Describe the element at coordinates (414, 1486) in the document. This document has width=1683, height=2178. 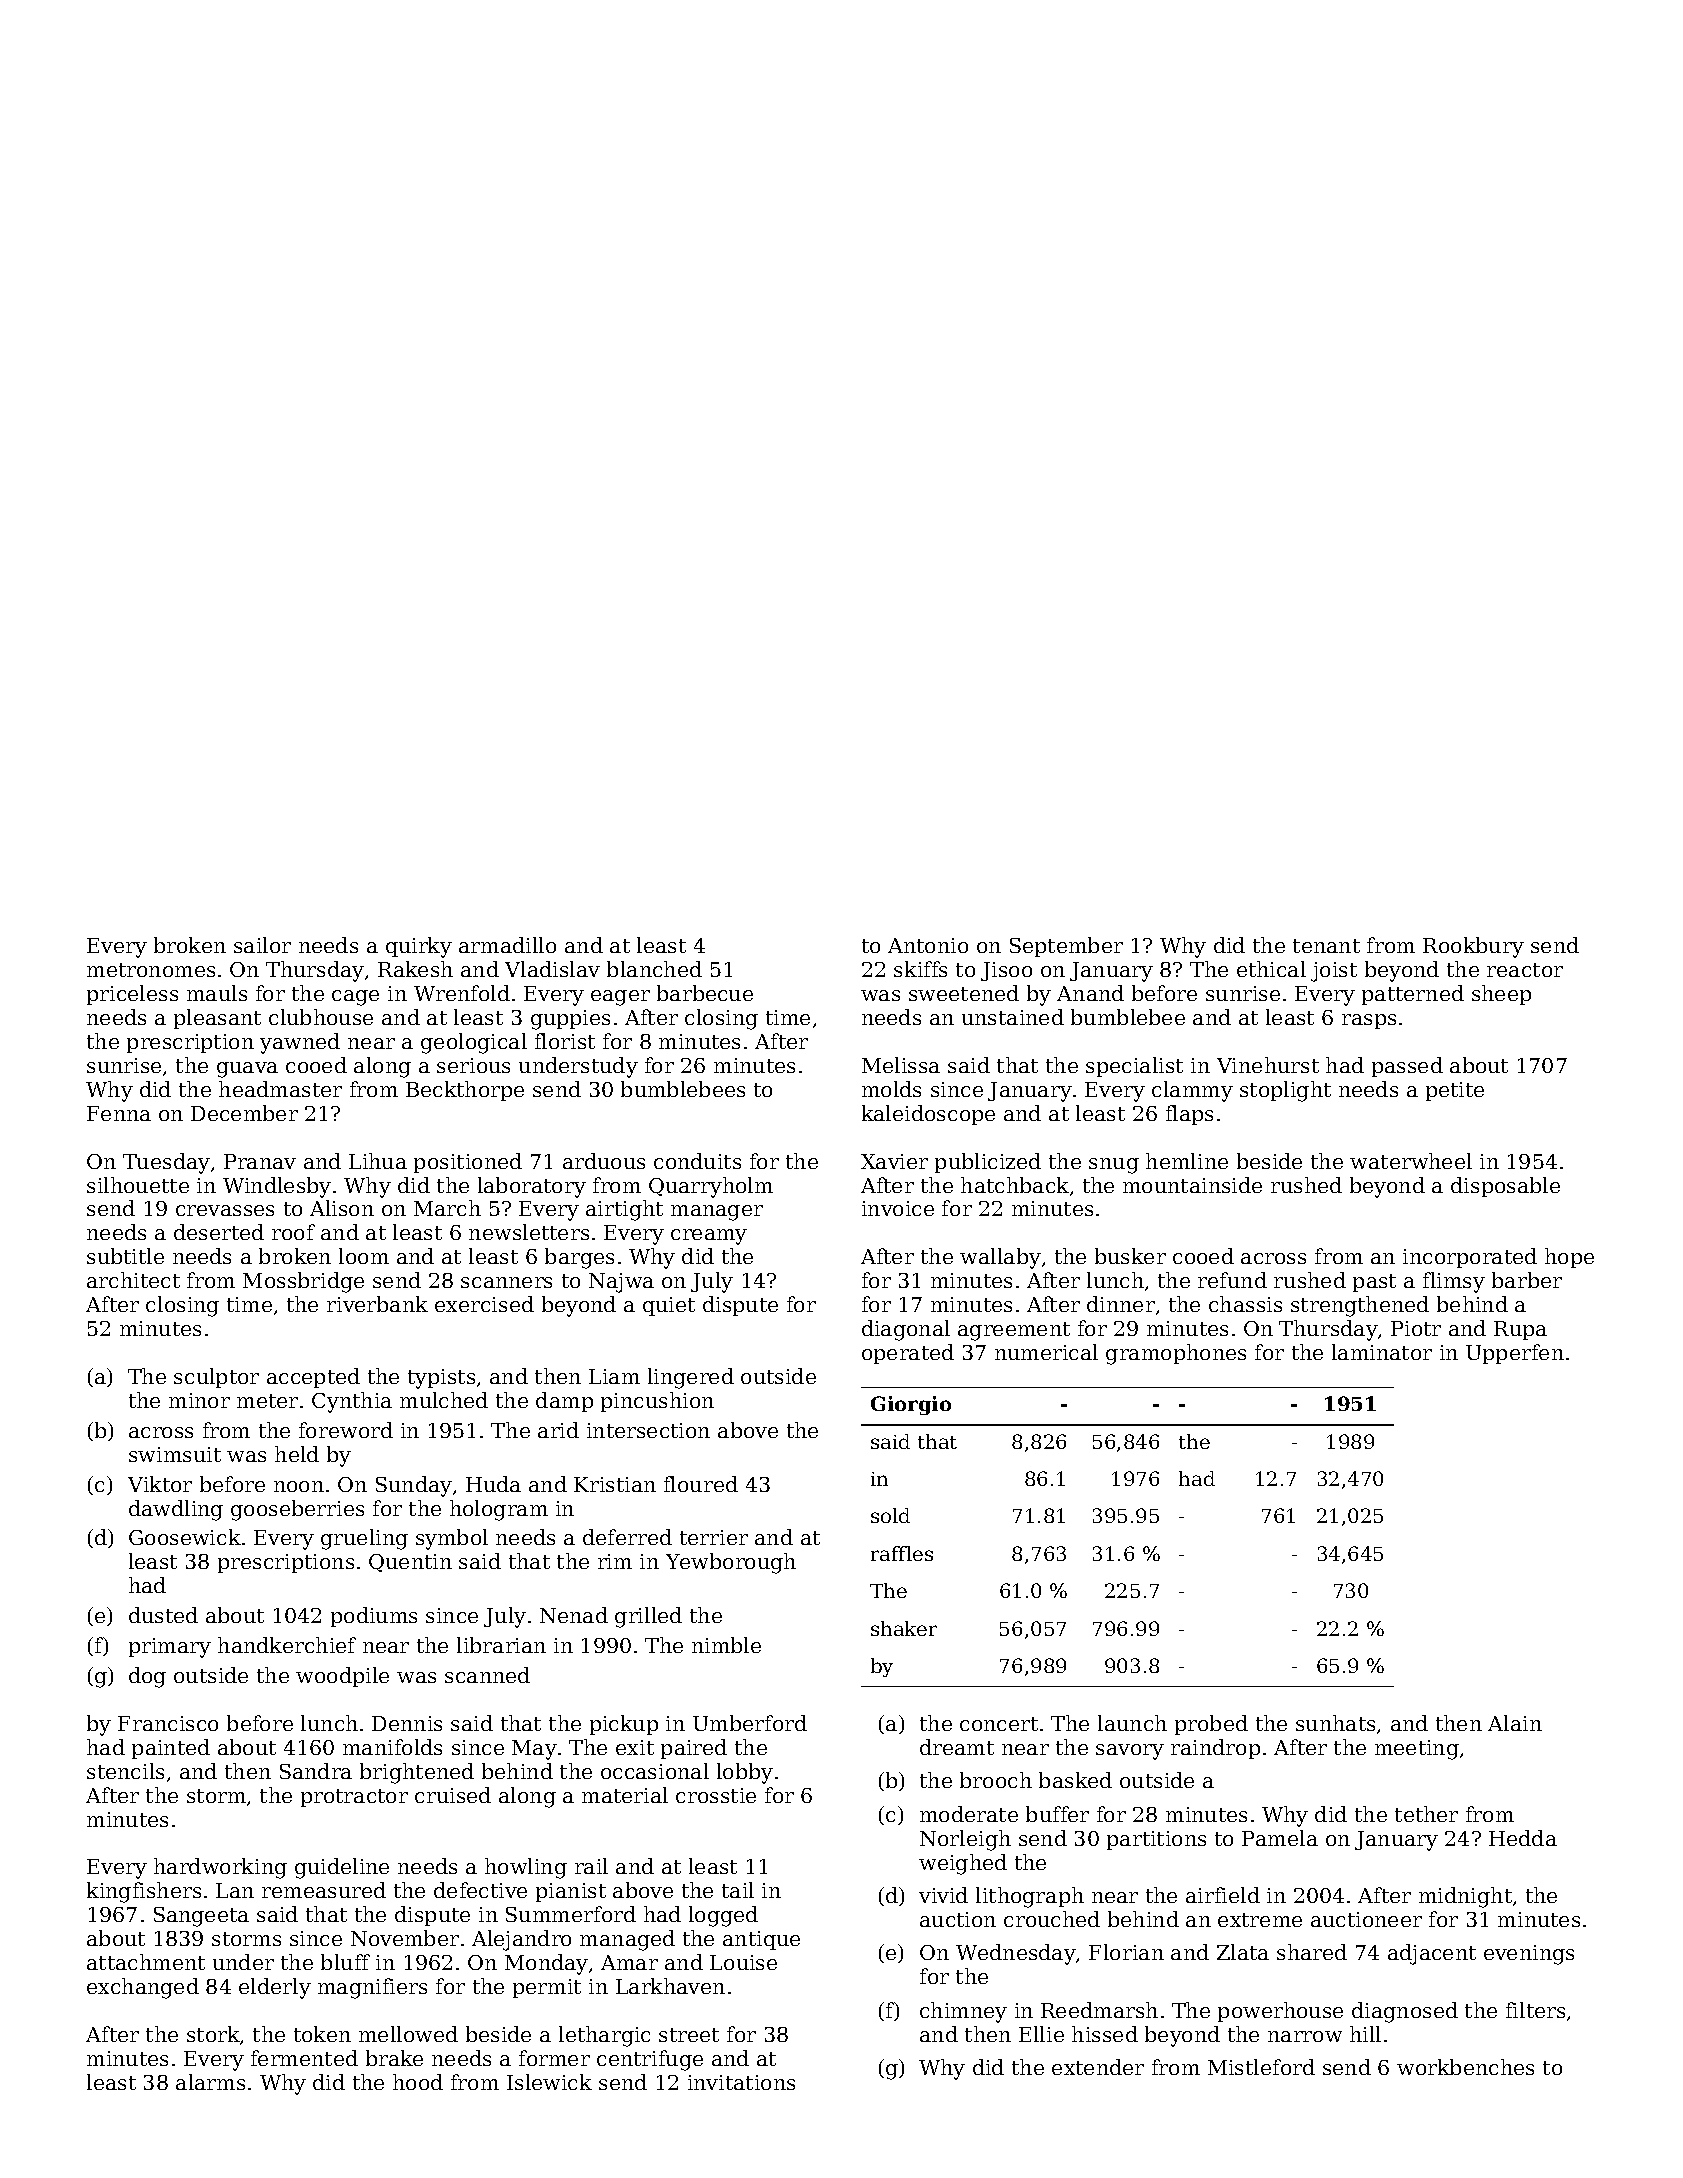
I see `Sunday` at that location.
